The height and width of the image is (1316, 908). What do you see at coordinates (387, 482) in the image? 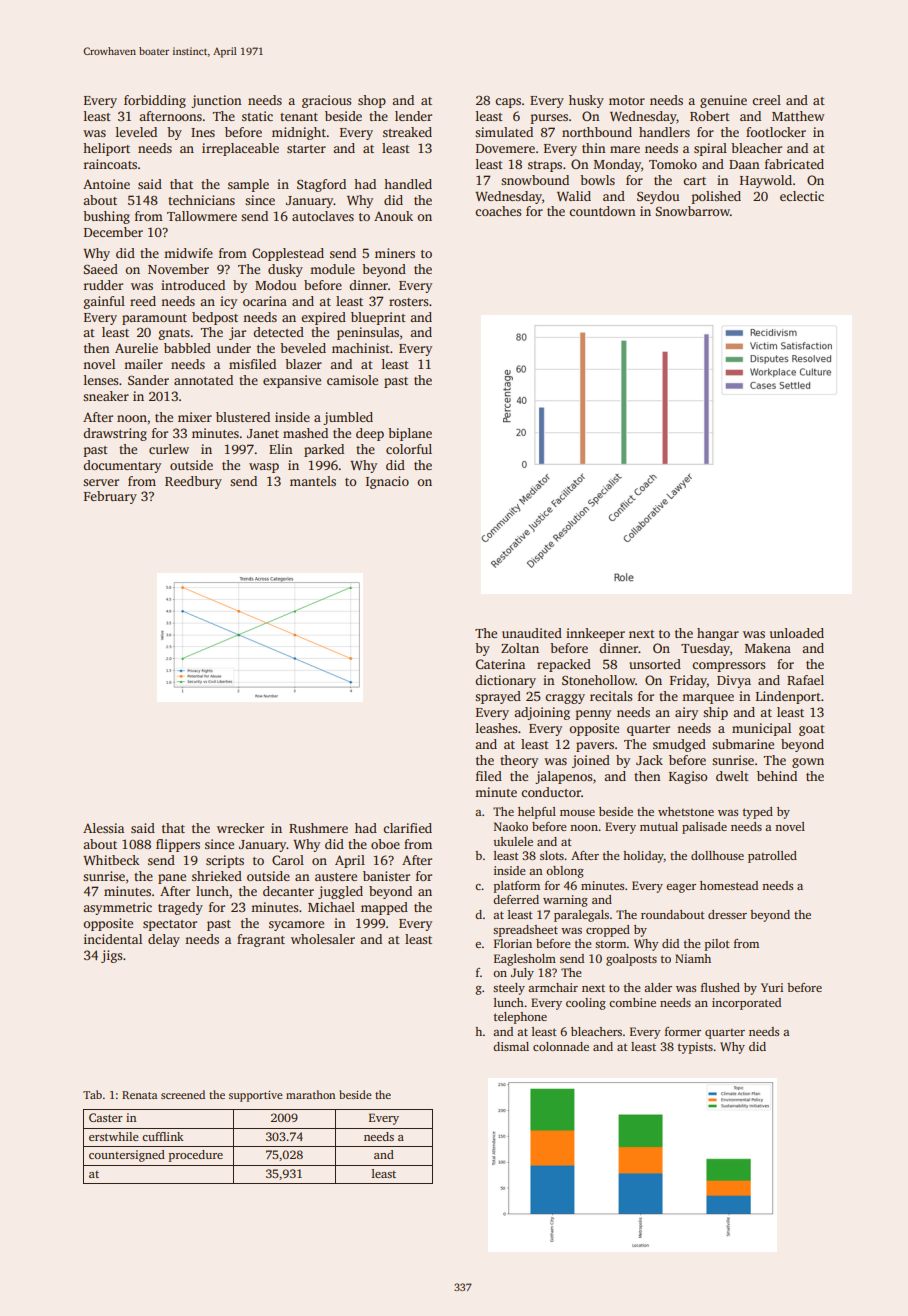
I see `Ignacio` at bounding box center [387, 482].
